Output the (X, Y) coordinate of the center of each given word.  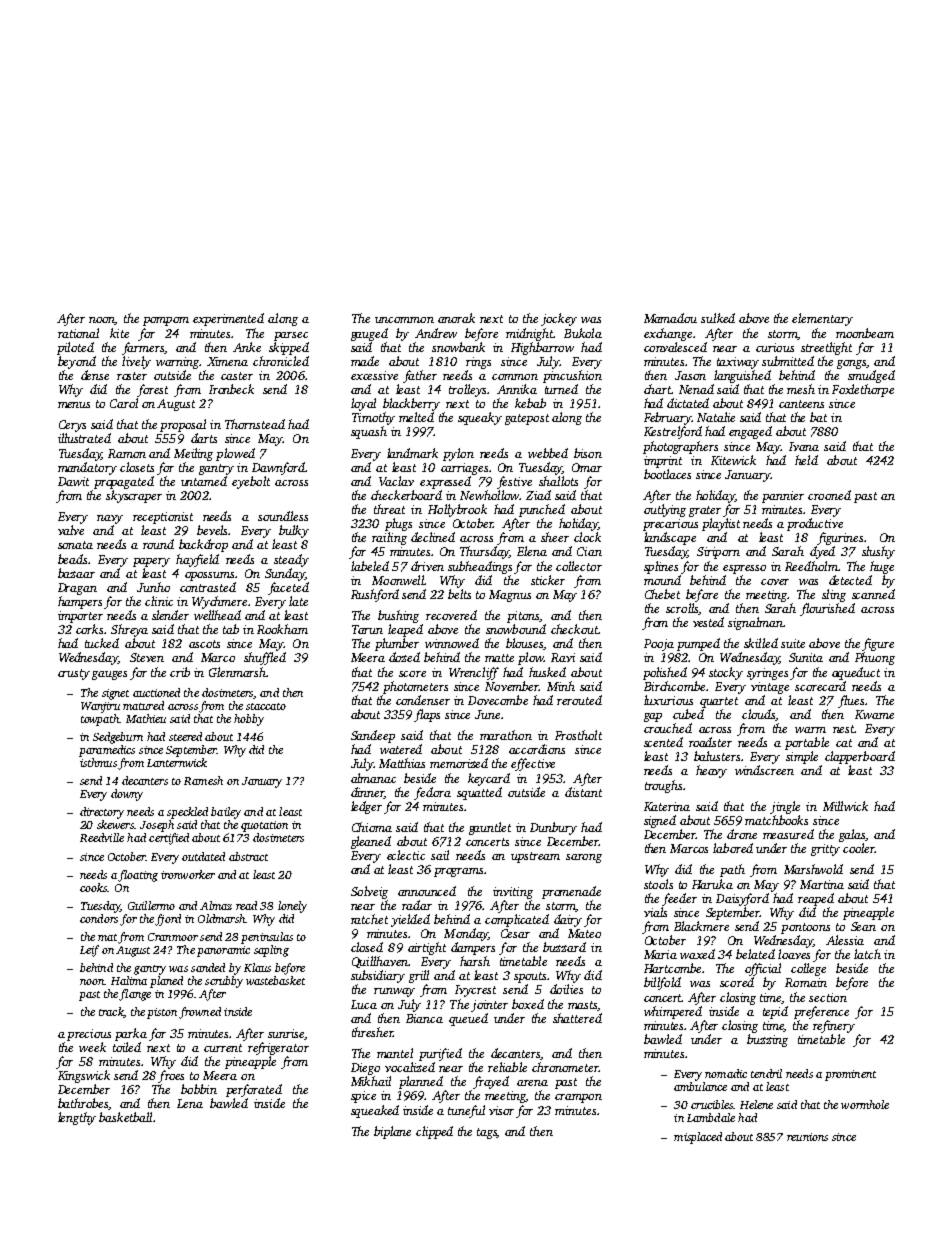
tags (487, 1133)
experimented (228, 319)
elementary (822, 319)
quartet (719, 702)
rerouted (579, 700)
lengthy (77, 1118)
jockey (559, 319)
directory (102, 813)
